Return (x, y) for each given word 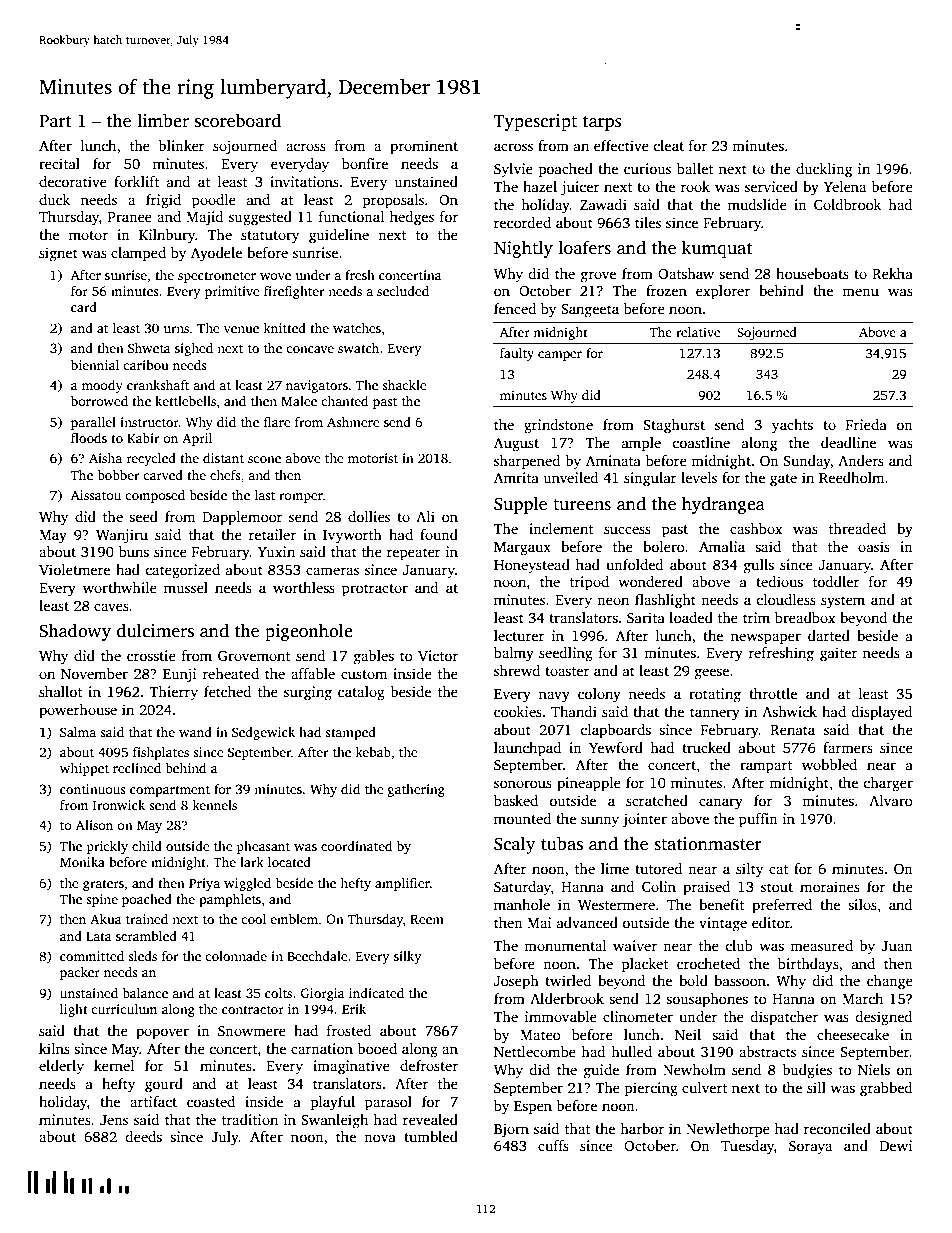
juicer (580, 188)
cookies (518, 711)
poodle (214, 201)
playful (333, 1103)
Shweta (149, 348)
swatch (358, 348)
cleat (668, 145)
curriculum (124, 1009)
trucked (706, 747)
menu (860, 292)
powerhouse (78, 711)
